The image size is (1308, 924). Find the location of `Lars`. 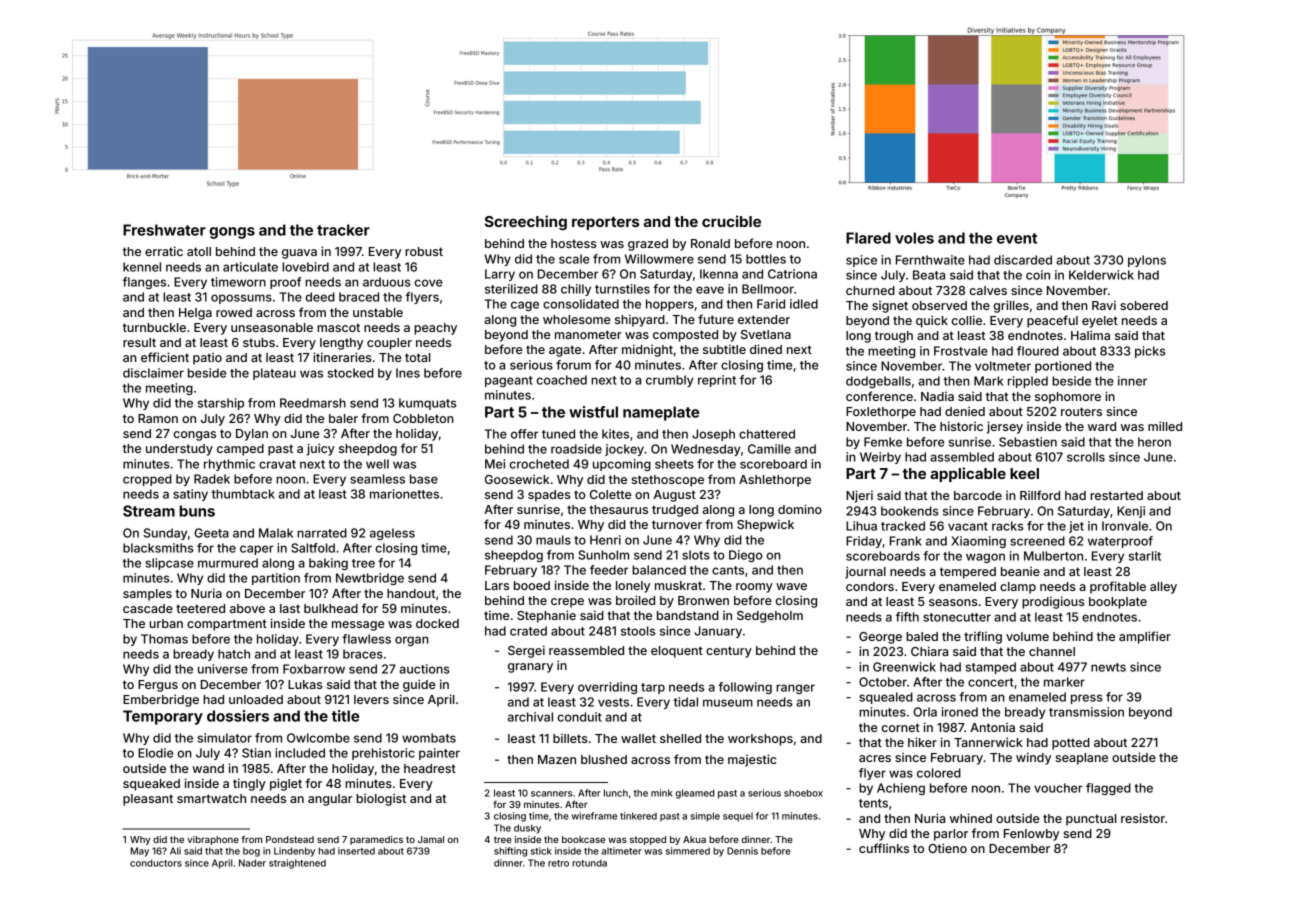

Lars is located at coordinates (497, 585).
